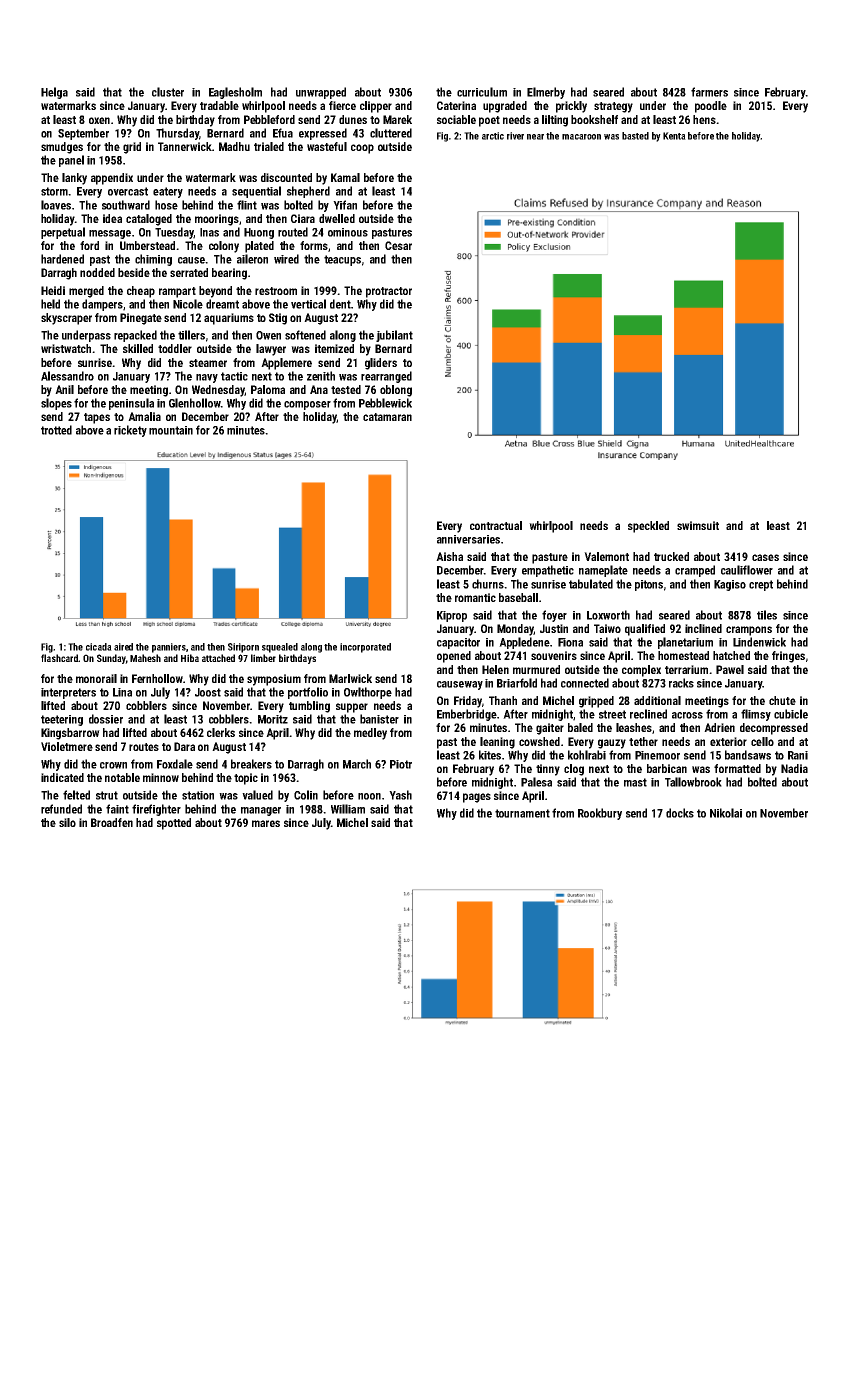 The height and width of the document is (1400, 849). I want to click on Piotr, so click(401, 764).
